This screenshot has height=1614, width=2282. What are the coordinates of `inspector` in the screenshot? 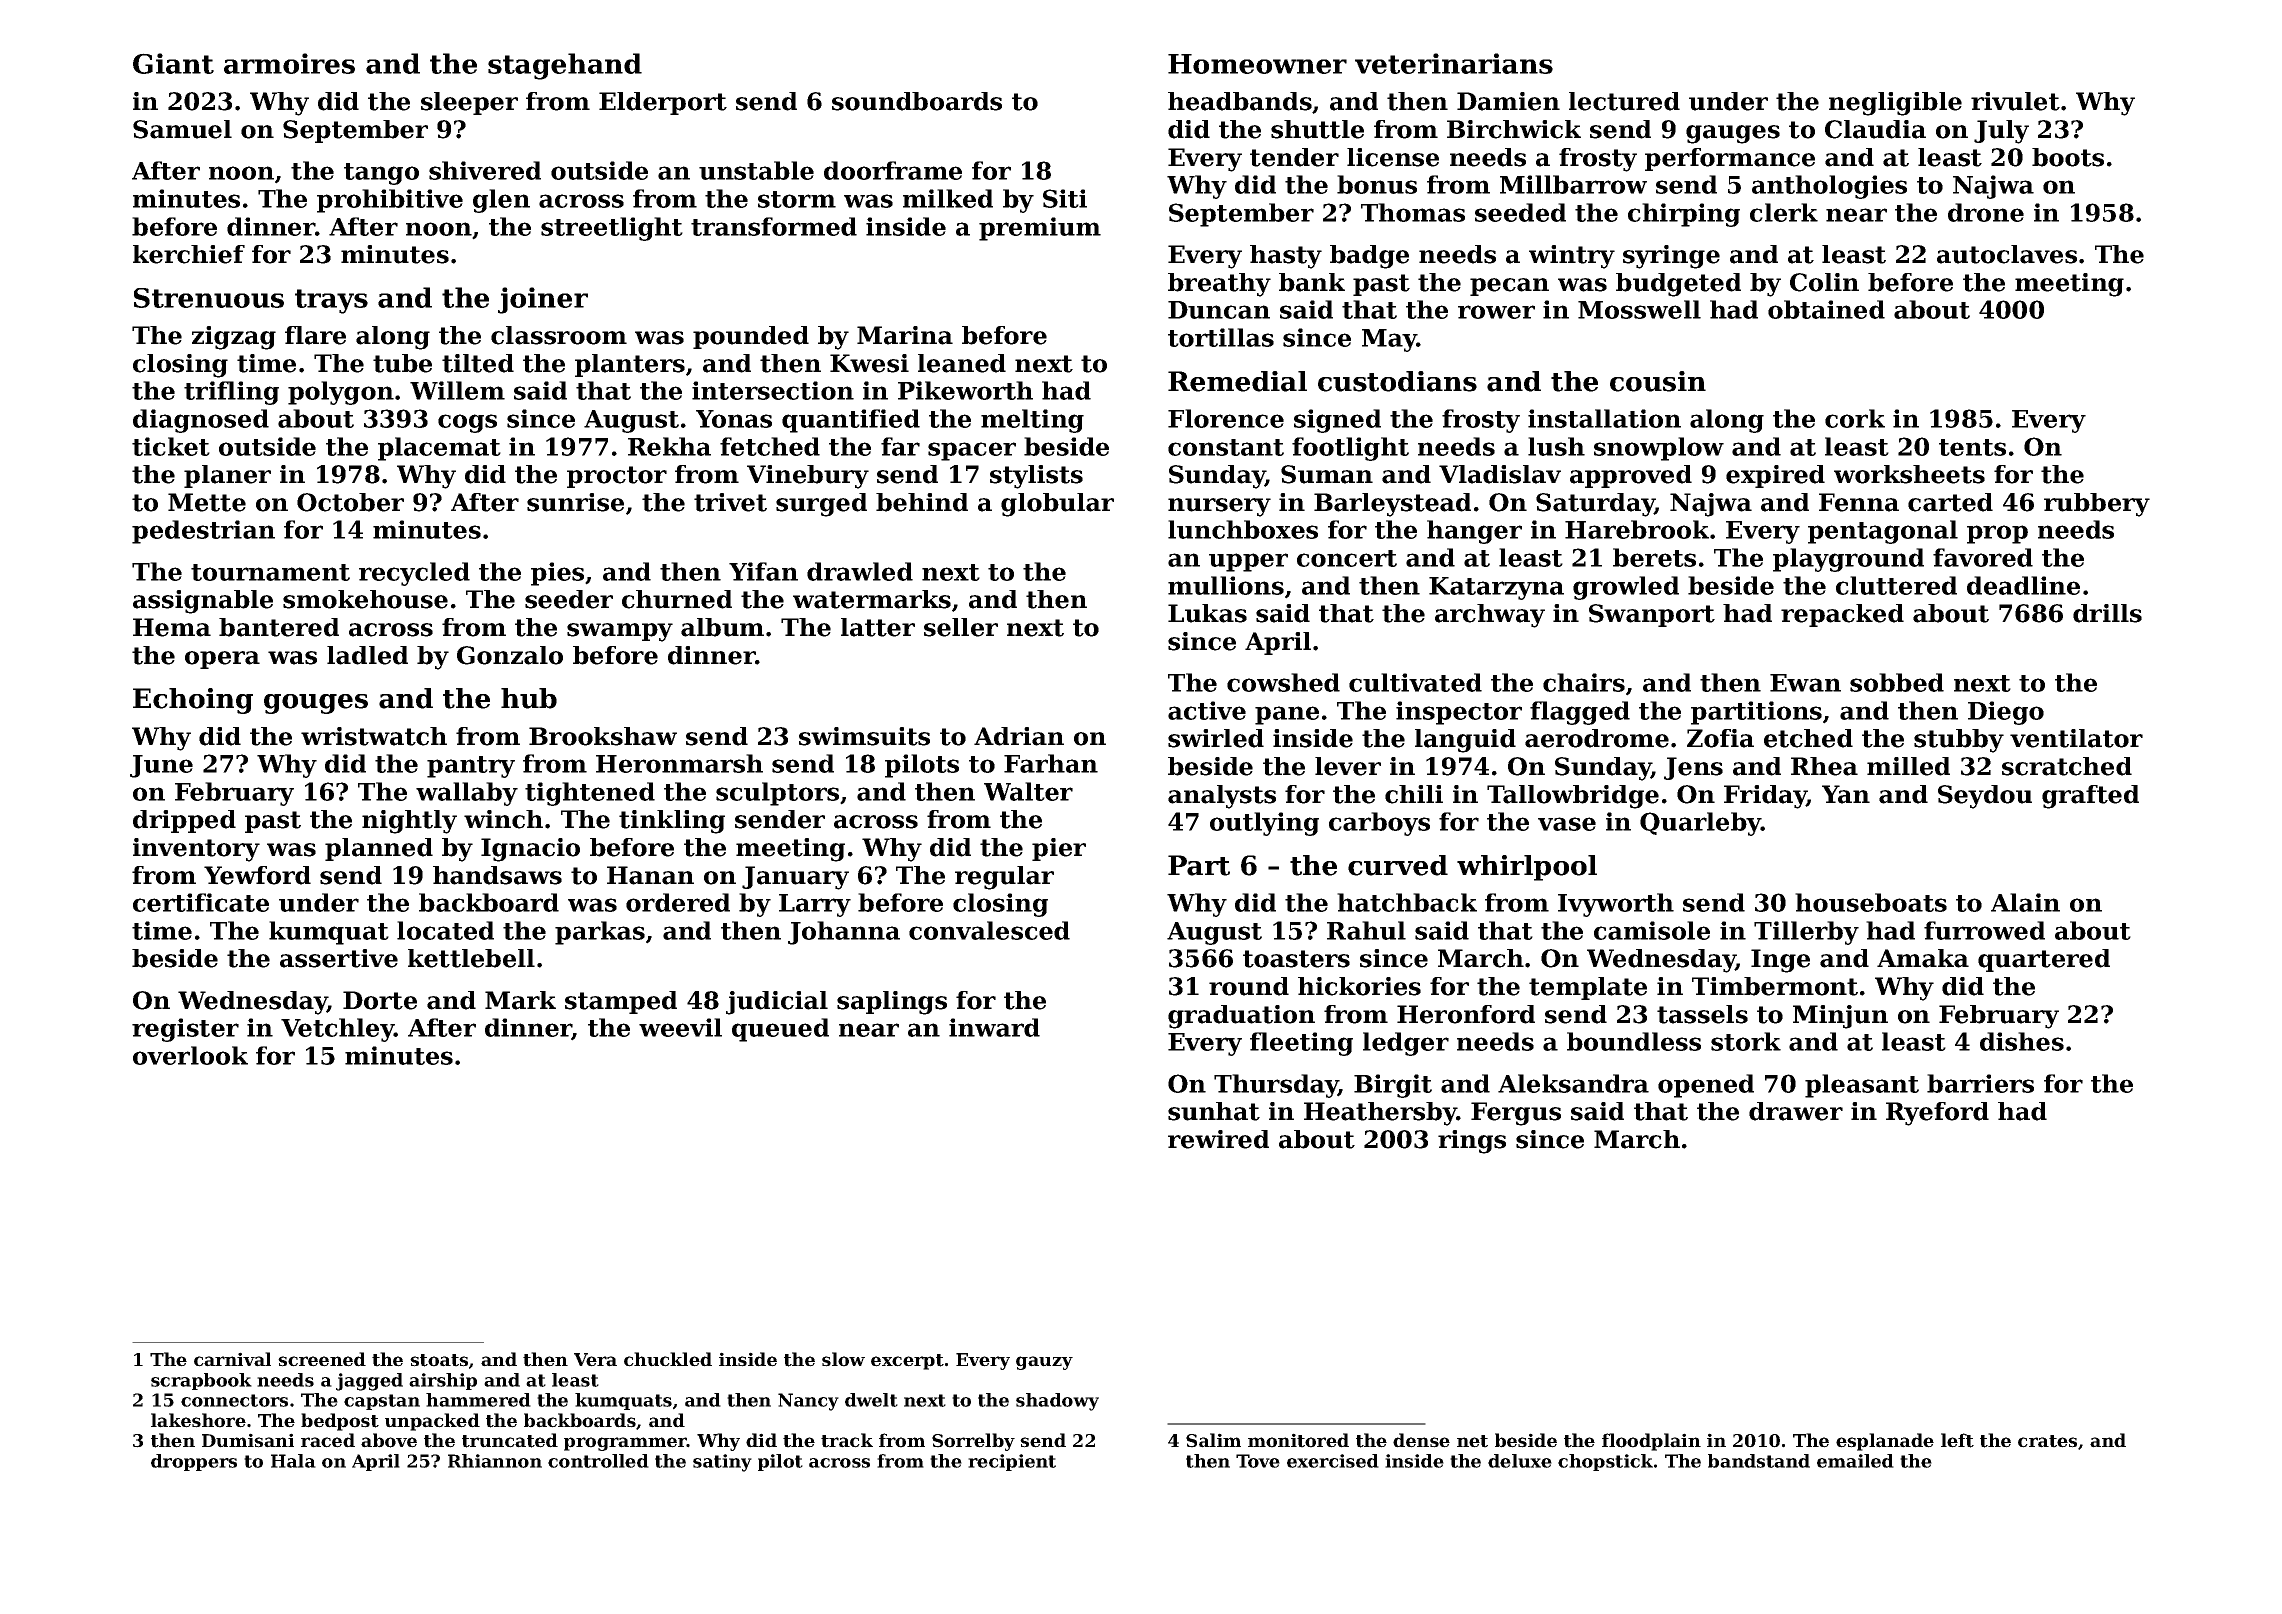 It's located at (1459, 713).
